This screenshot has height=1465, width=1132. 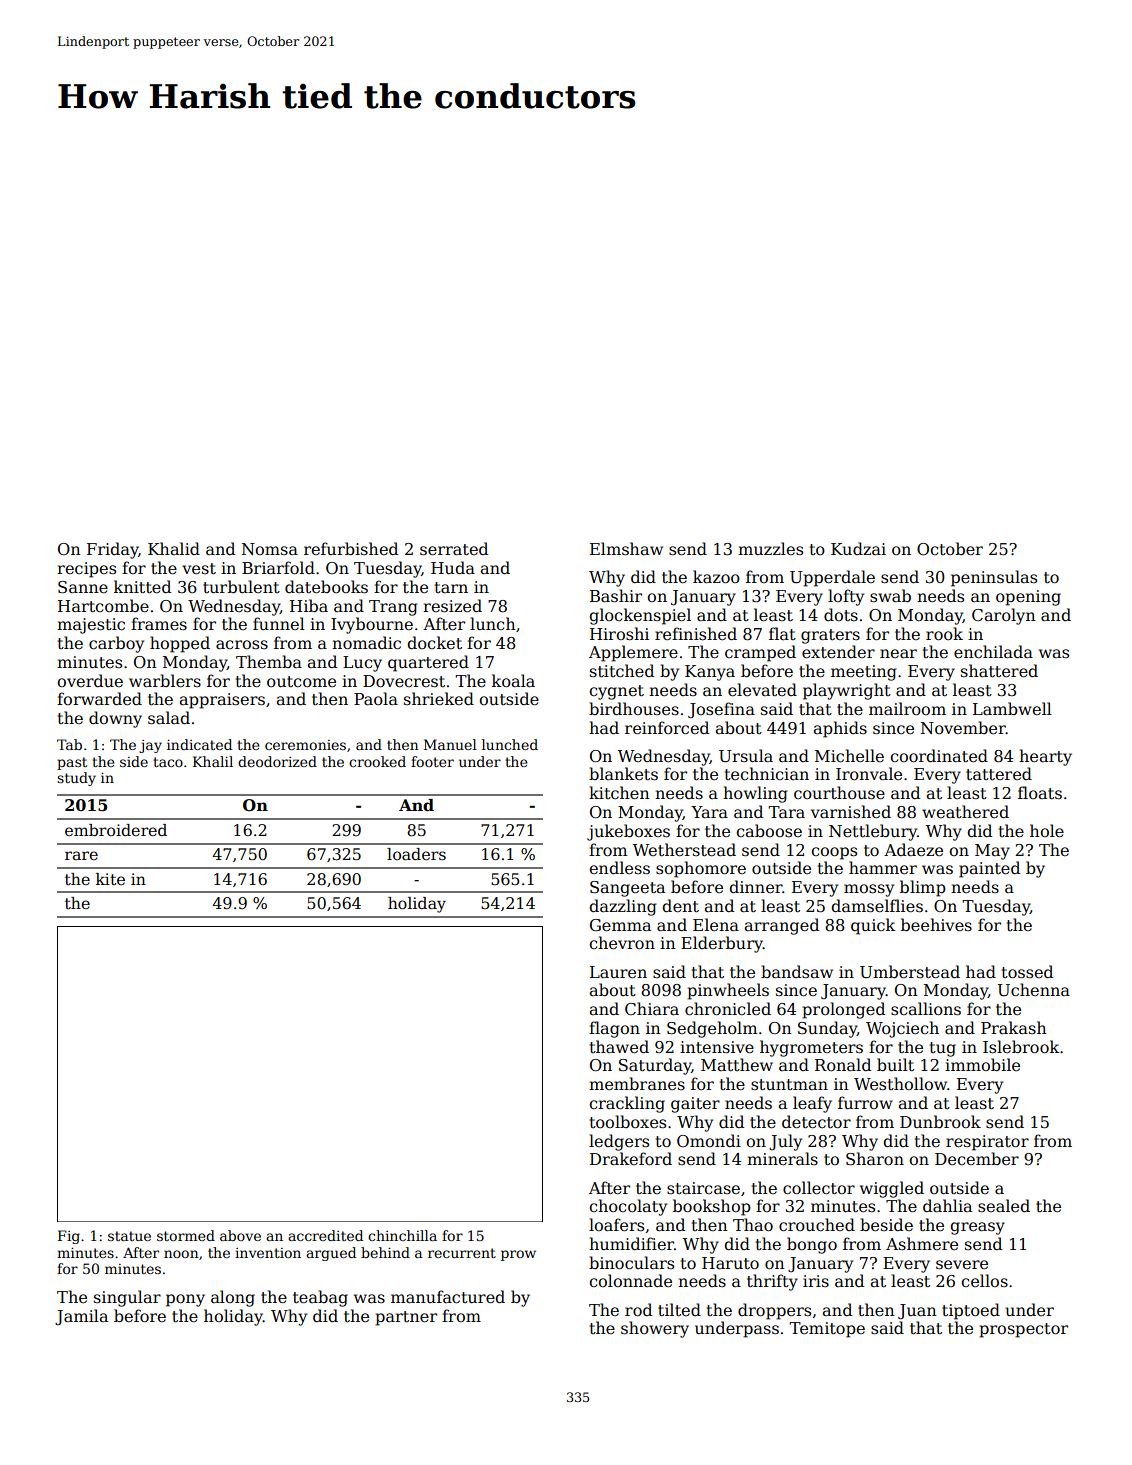 What do you see at coordinates (619, 1047) in the screenshot?
I see `thawed` at bounding box center [619, 1047].
